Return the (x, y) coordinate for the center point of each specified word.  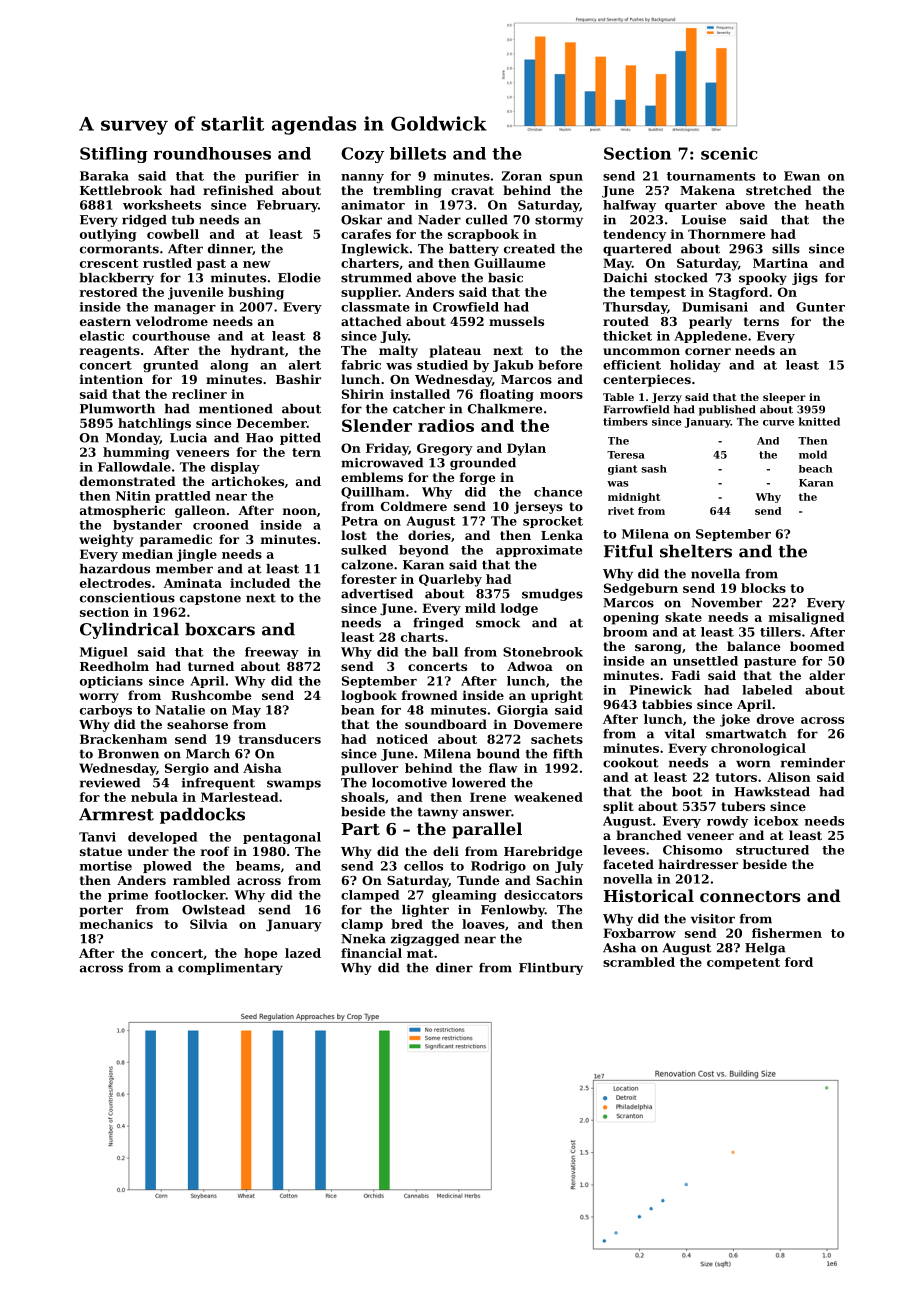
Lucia (188, 438)
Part (361, 829)
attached (371, 321)
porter (101, 911)
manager (185, 309)
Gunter (820, 307)
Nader (439, 220)
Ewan (802, 176)
